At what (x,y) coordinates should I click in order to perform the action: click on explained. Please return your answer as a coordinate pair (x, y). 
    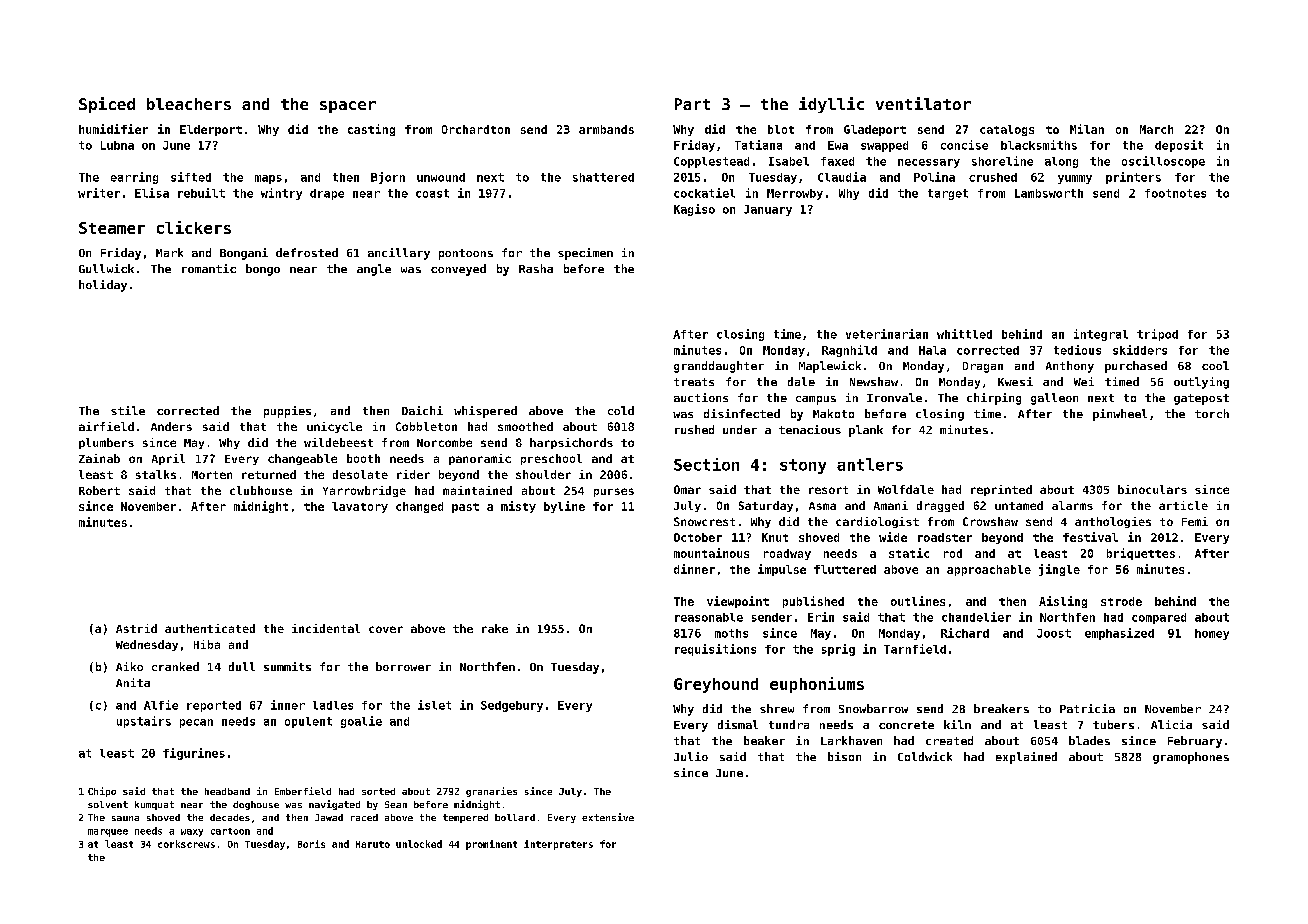
    Looking at the image, I should click on (1026, 758).
